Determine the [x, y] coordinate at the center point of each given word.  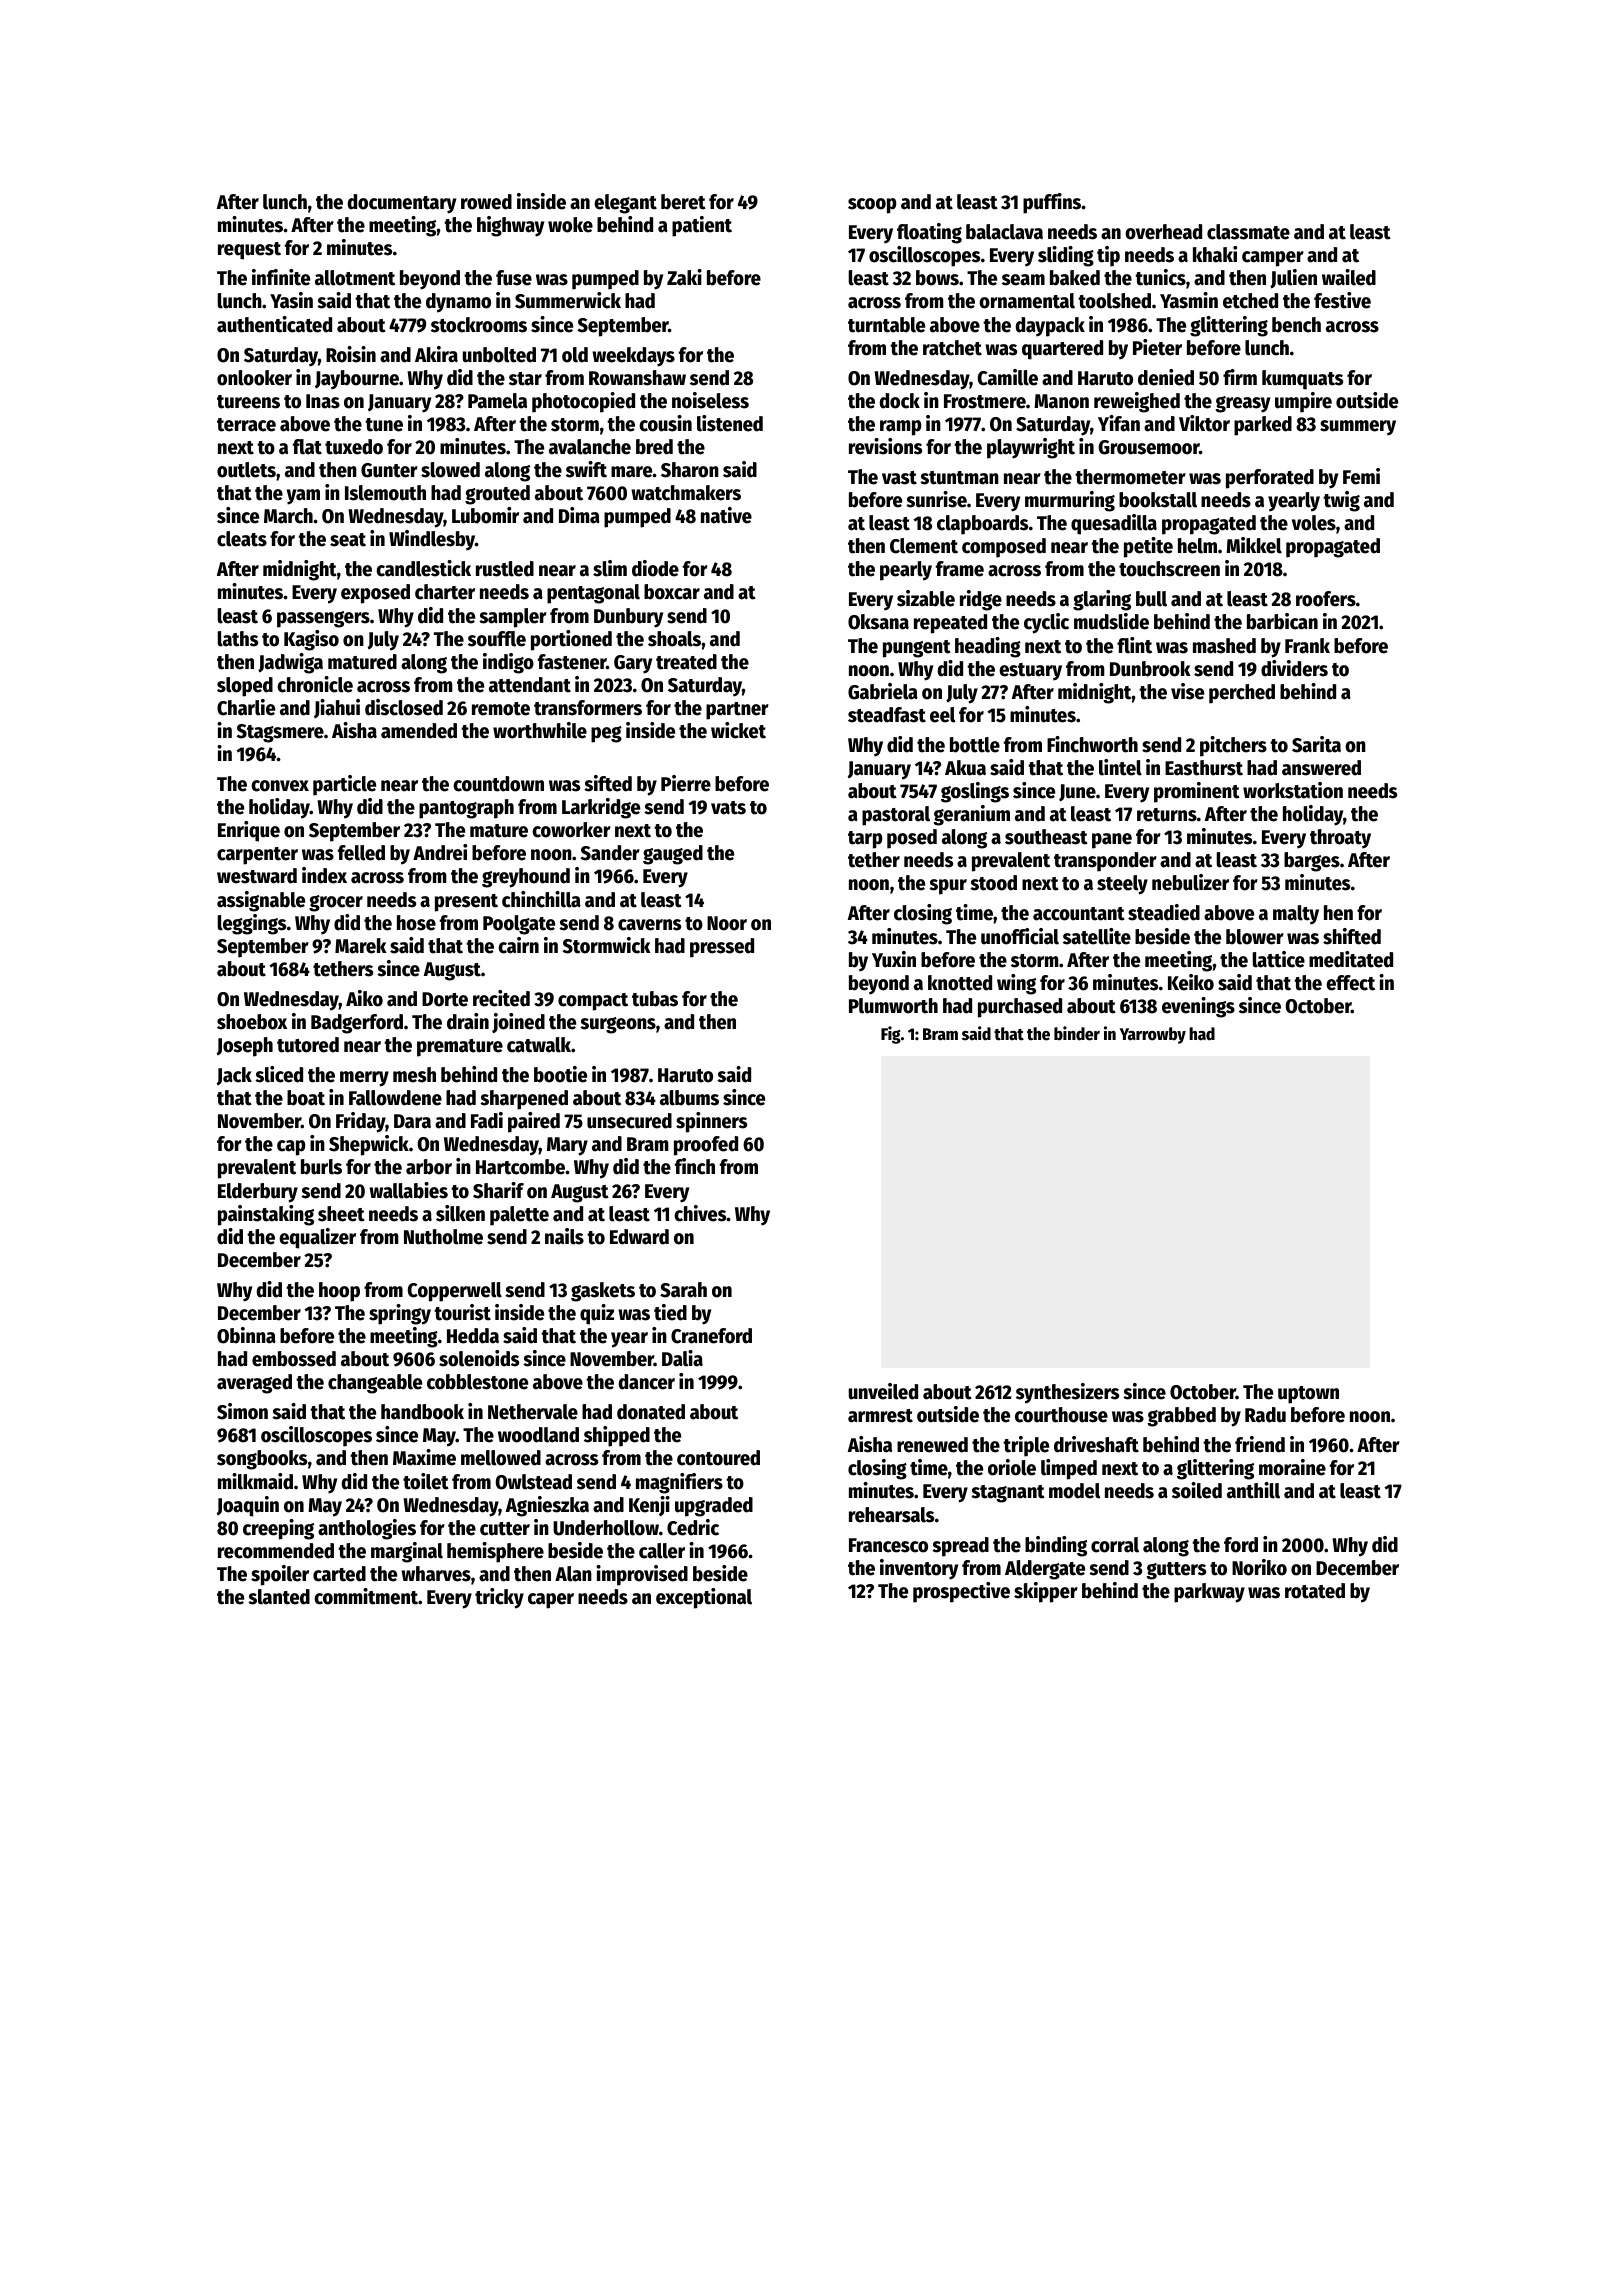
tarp [865, 840]
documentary [402, 204]
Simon [242, 1411]
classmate [1248, 232]
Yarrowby [1153, 1035]
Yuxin [894, 959]
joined [518, 1023]
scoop [872, 206]
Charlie [246, 707]
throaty [1340, 839]
